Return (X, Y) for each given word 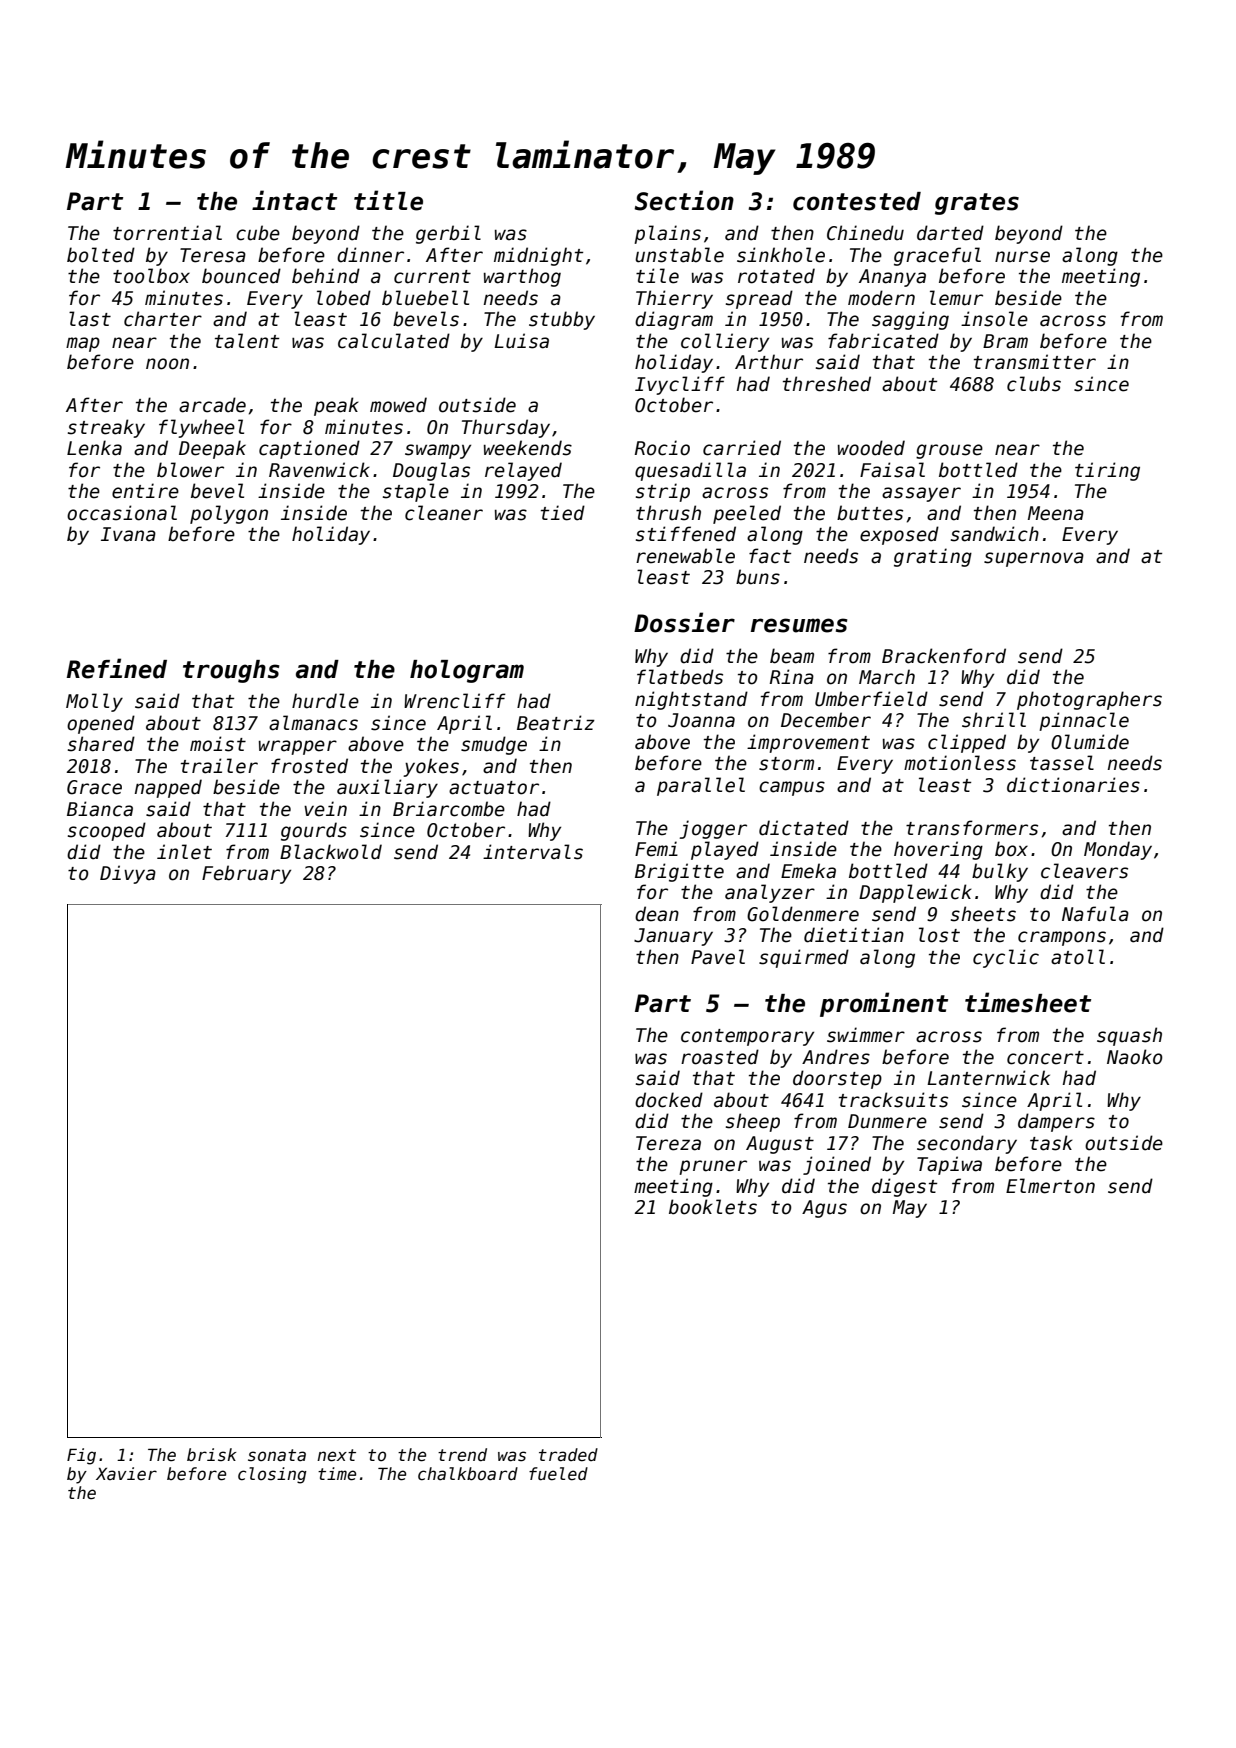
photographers (1089, 700)
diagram (674, 320)
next (336, 1455)
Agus (824, 1209)
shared (101, 744)
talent (247, 341)
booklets (713, 1207)
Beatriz (556, 723)
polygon (229, 514)
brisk (211, 1455)
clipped (967, 743)
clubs (1034, 384)
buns (758, 577)
